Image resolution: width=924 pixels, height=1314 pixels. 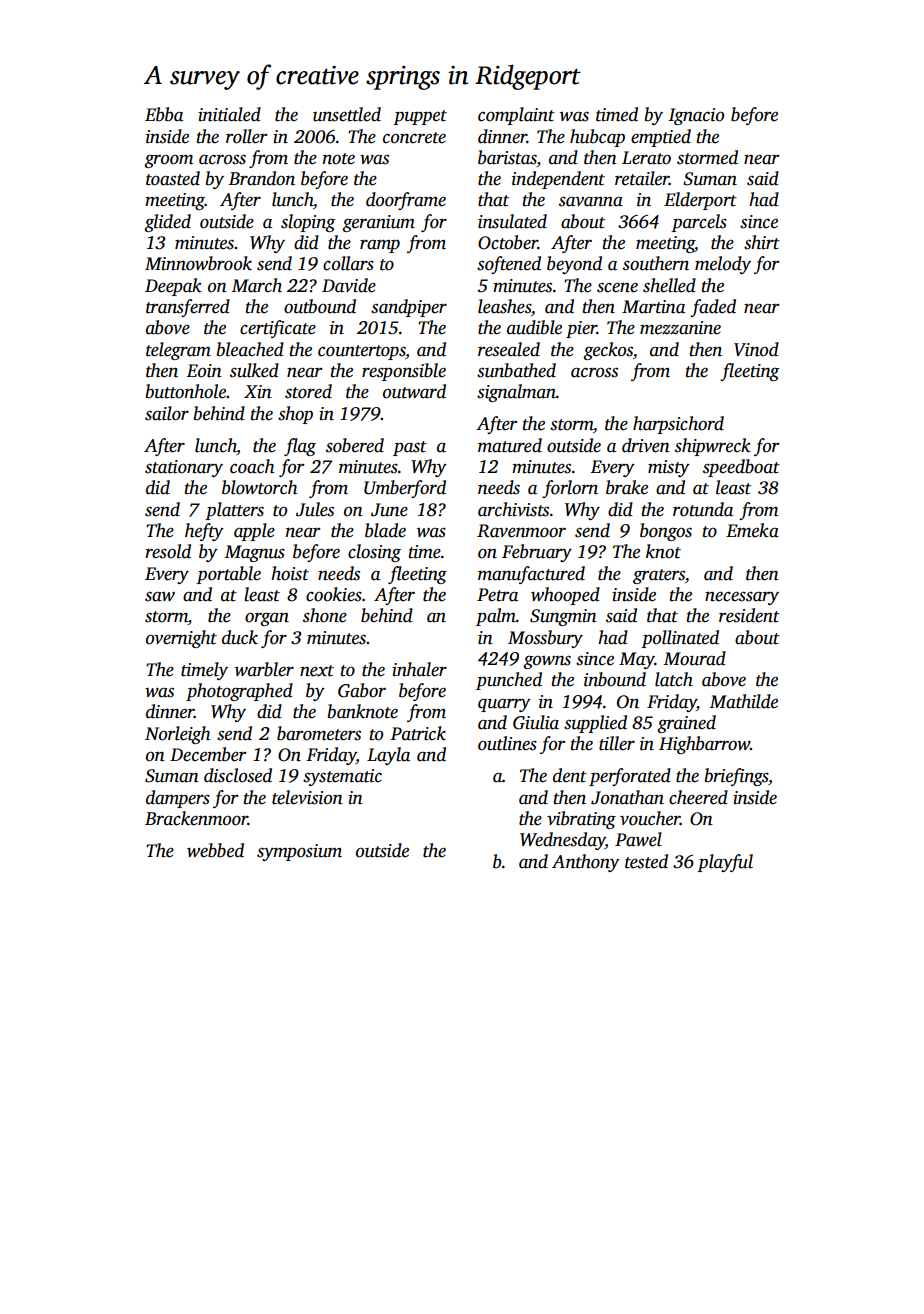 I want to click on driven, so click(x=646, y=445).
